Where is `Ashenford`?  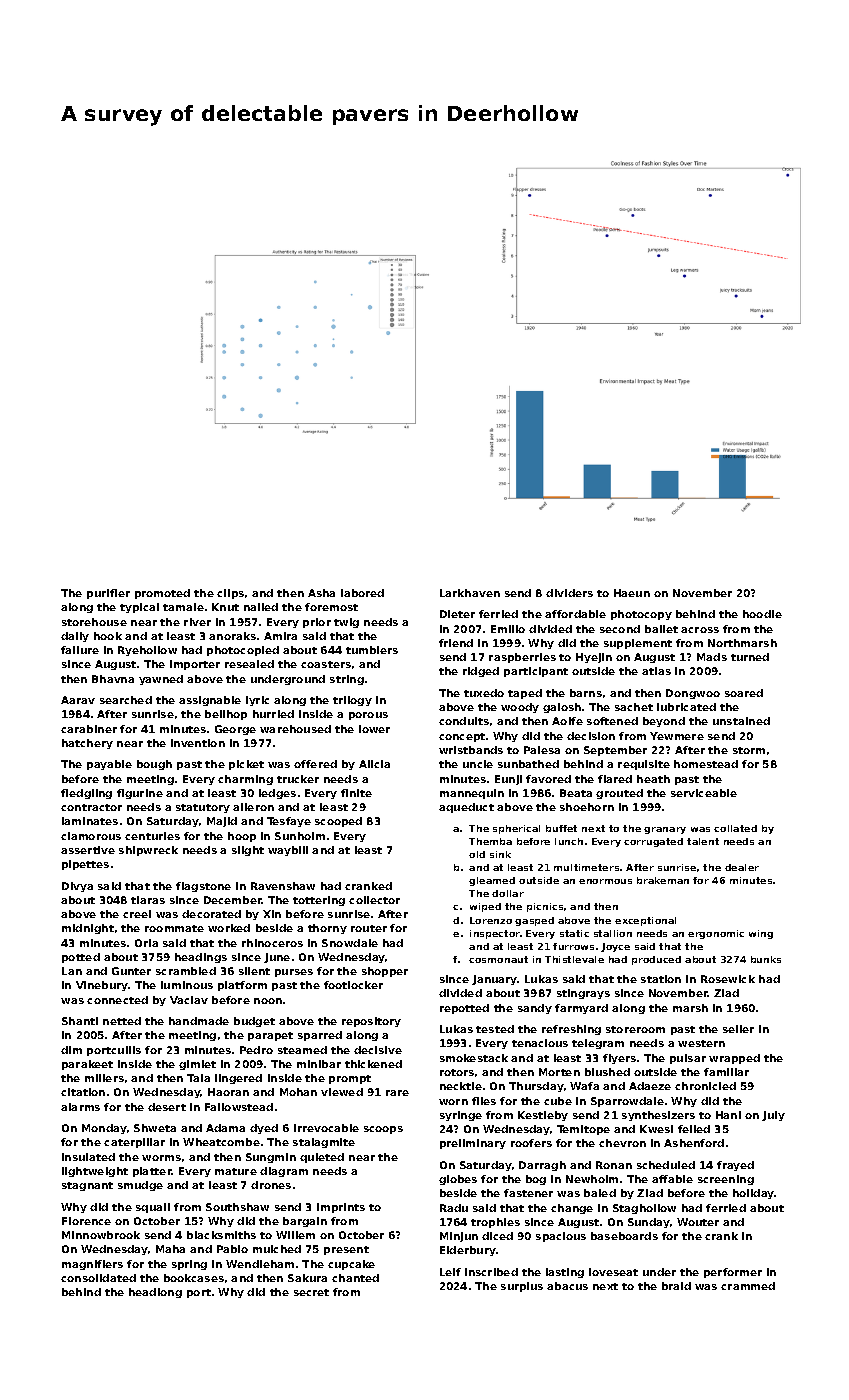 Ashenford is located at coordinates (694, 1143).
